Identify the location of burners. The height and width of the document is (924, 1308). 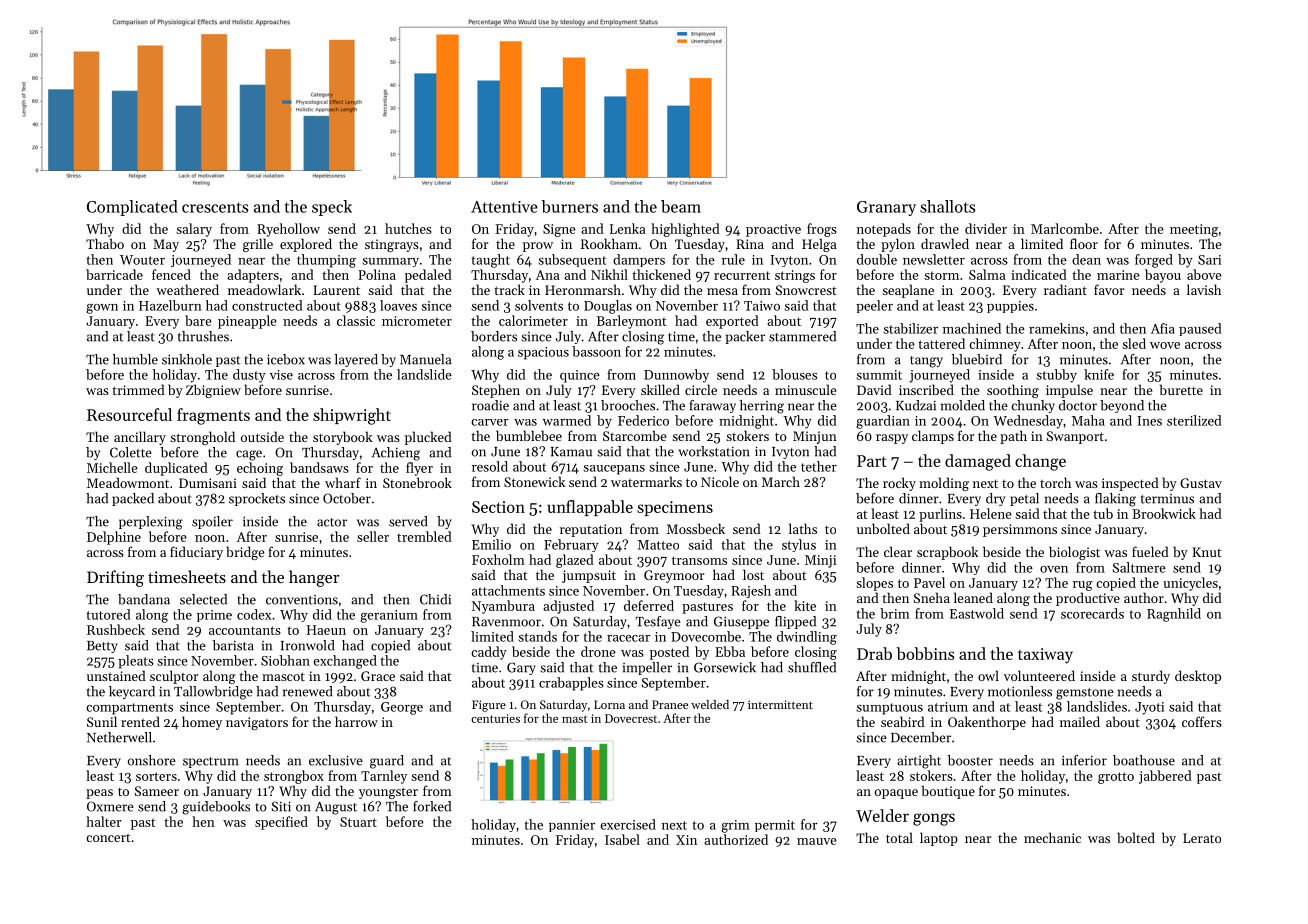
(569, 206).
